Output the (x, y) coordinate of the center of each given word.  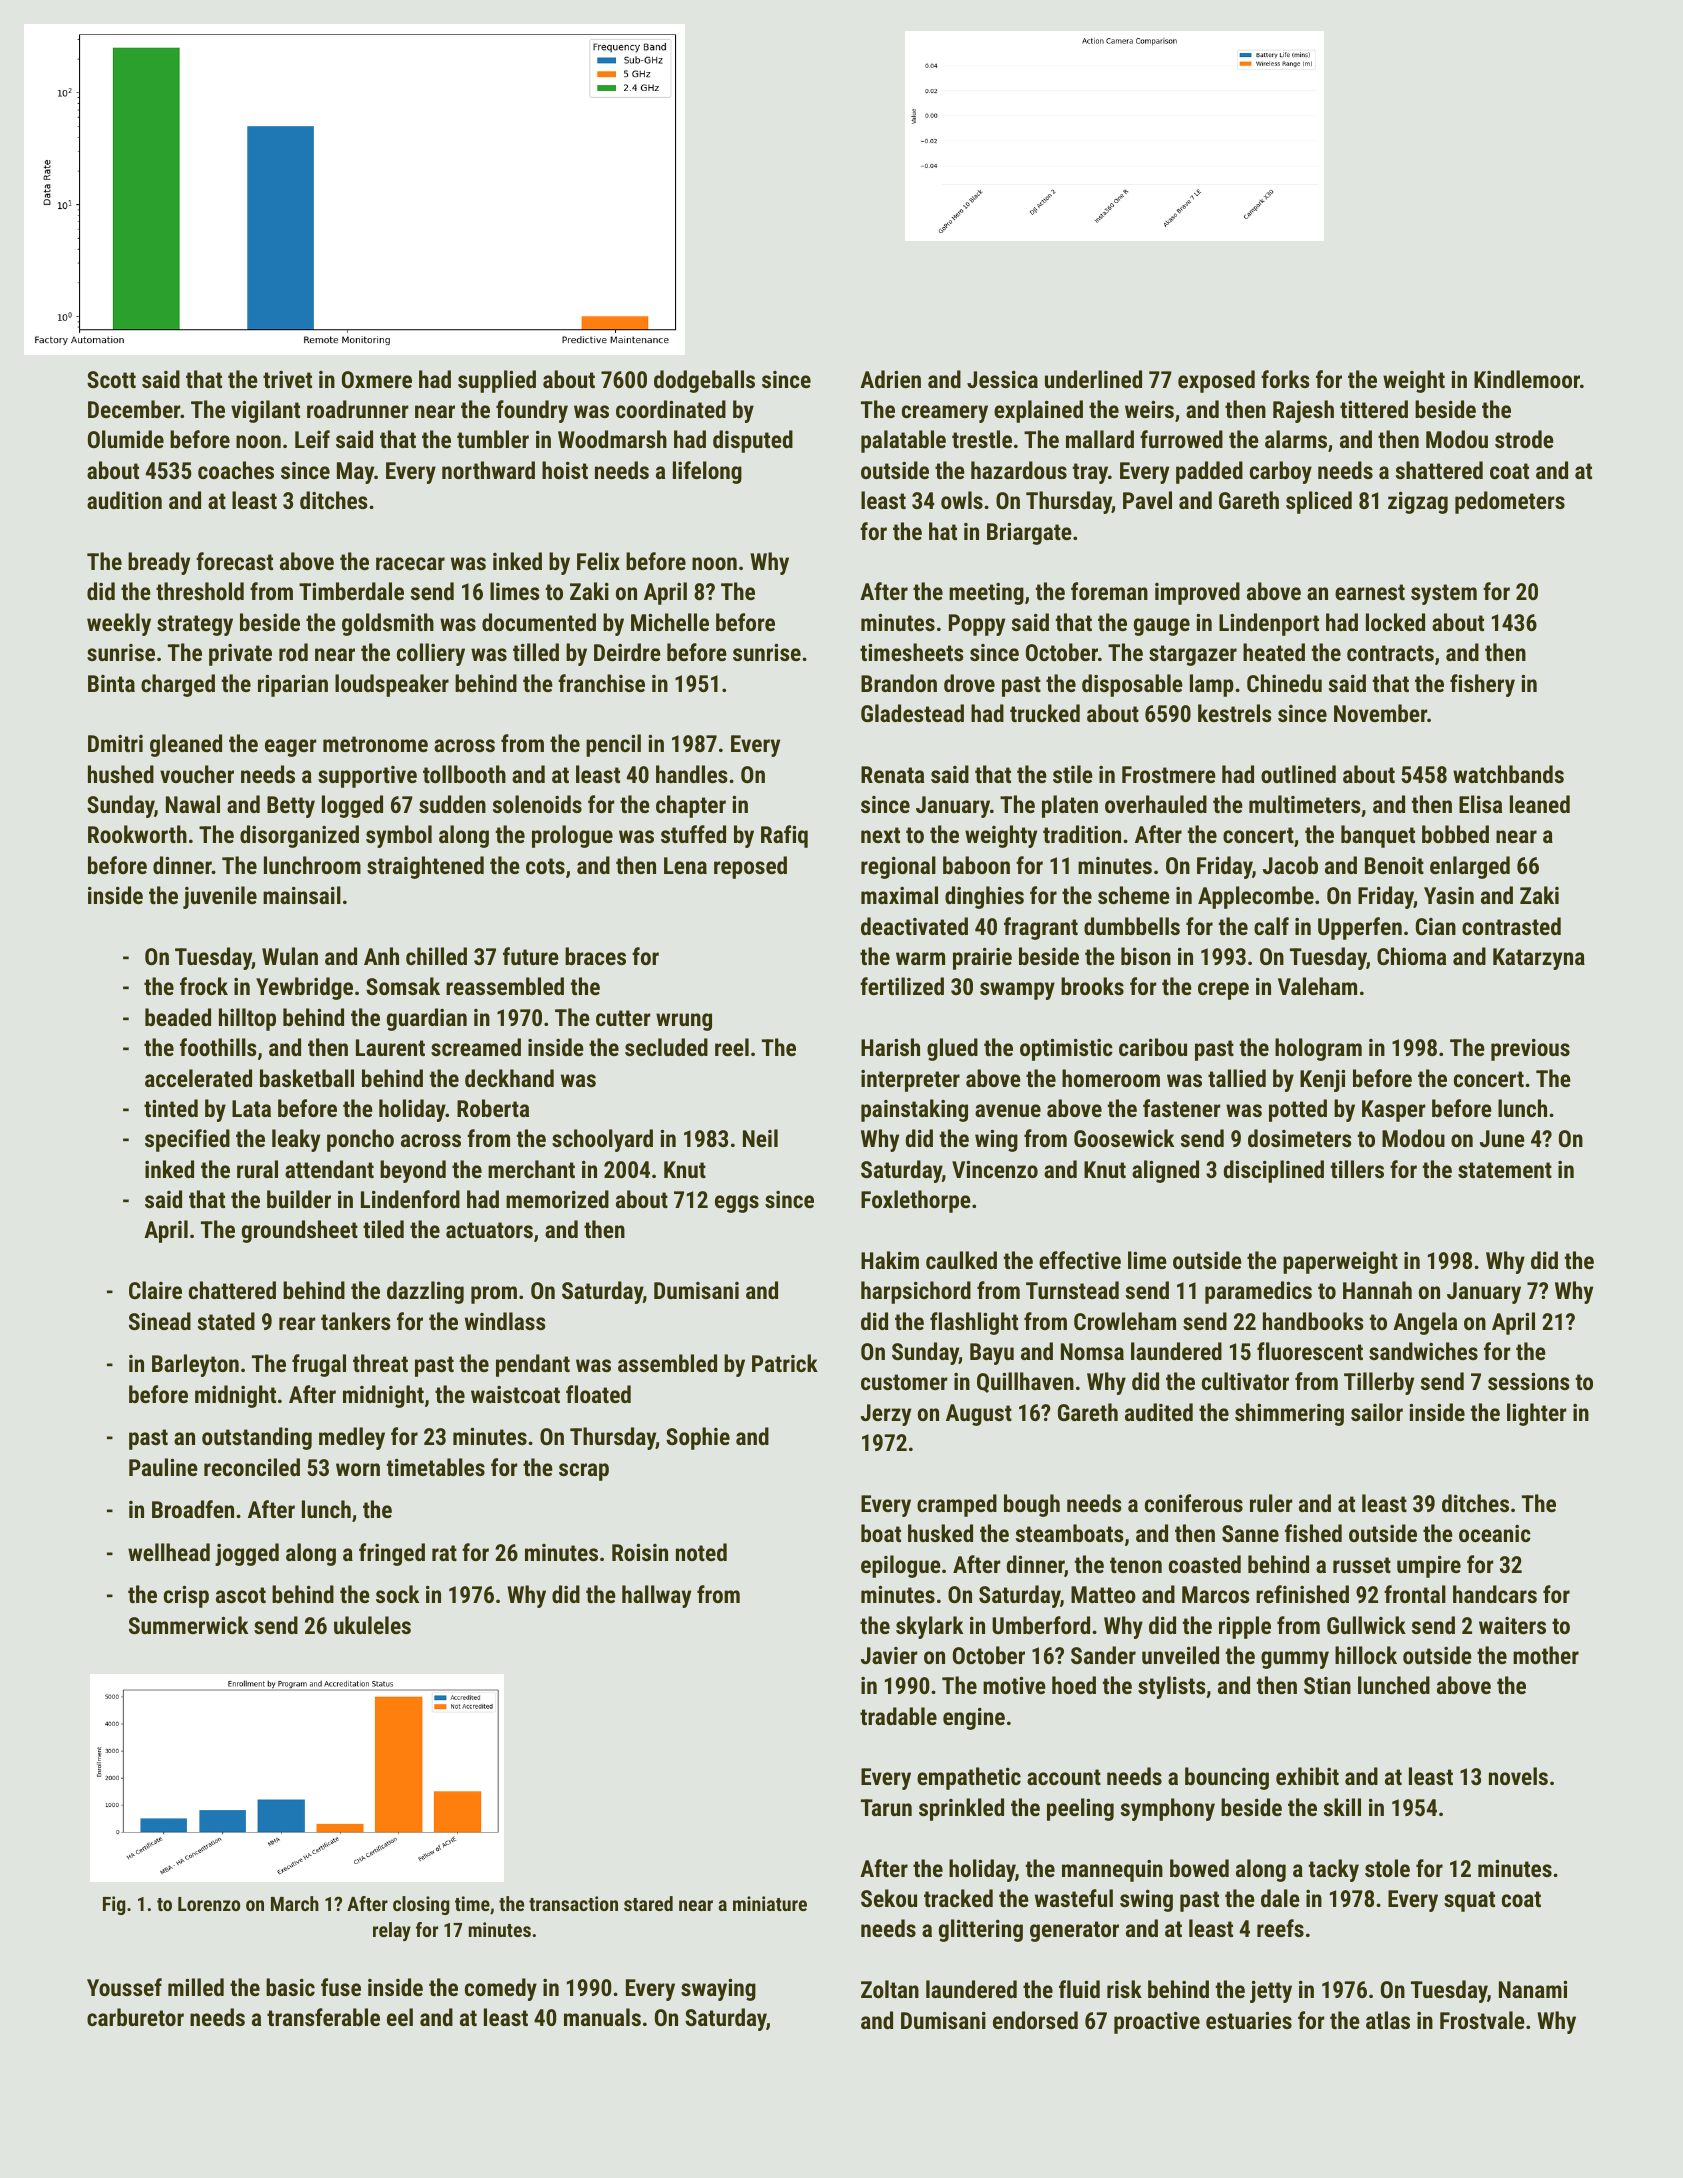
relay (392, 1931)
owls (962, 500)
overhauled (1156, 804)
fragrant (1041, 928)
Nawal (193, 804)
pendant (533, 1365)
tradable (898, 1716)
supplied (497, 381)
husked (940, 1533)
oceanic (1495, 1533)
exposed (1216, 381)
